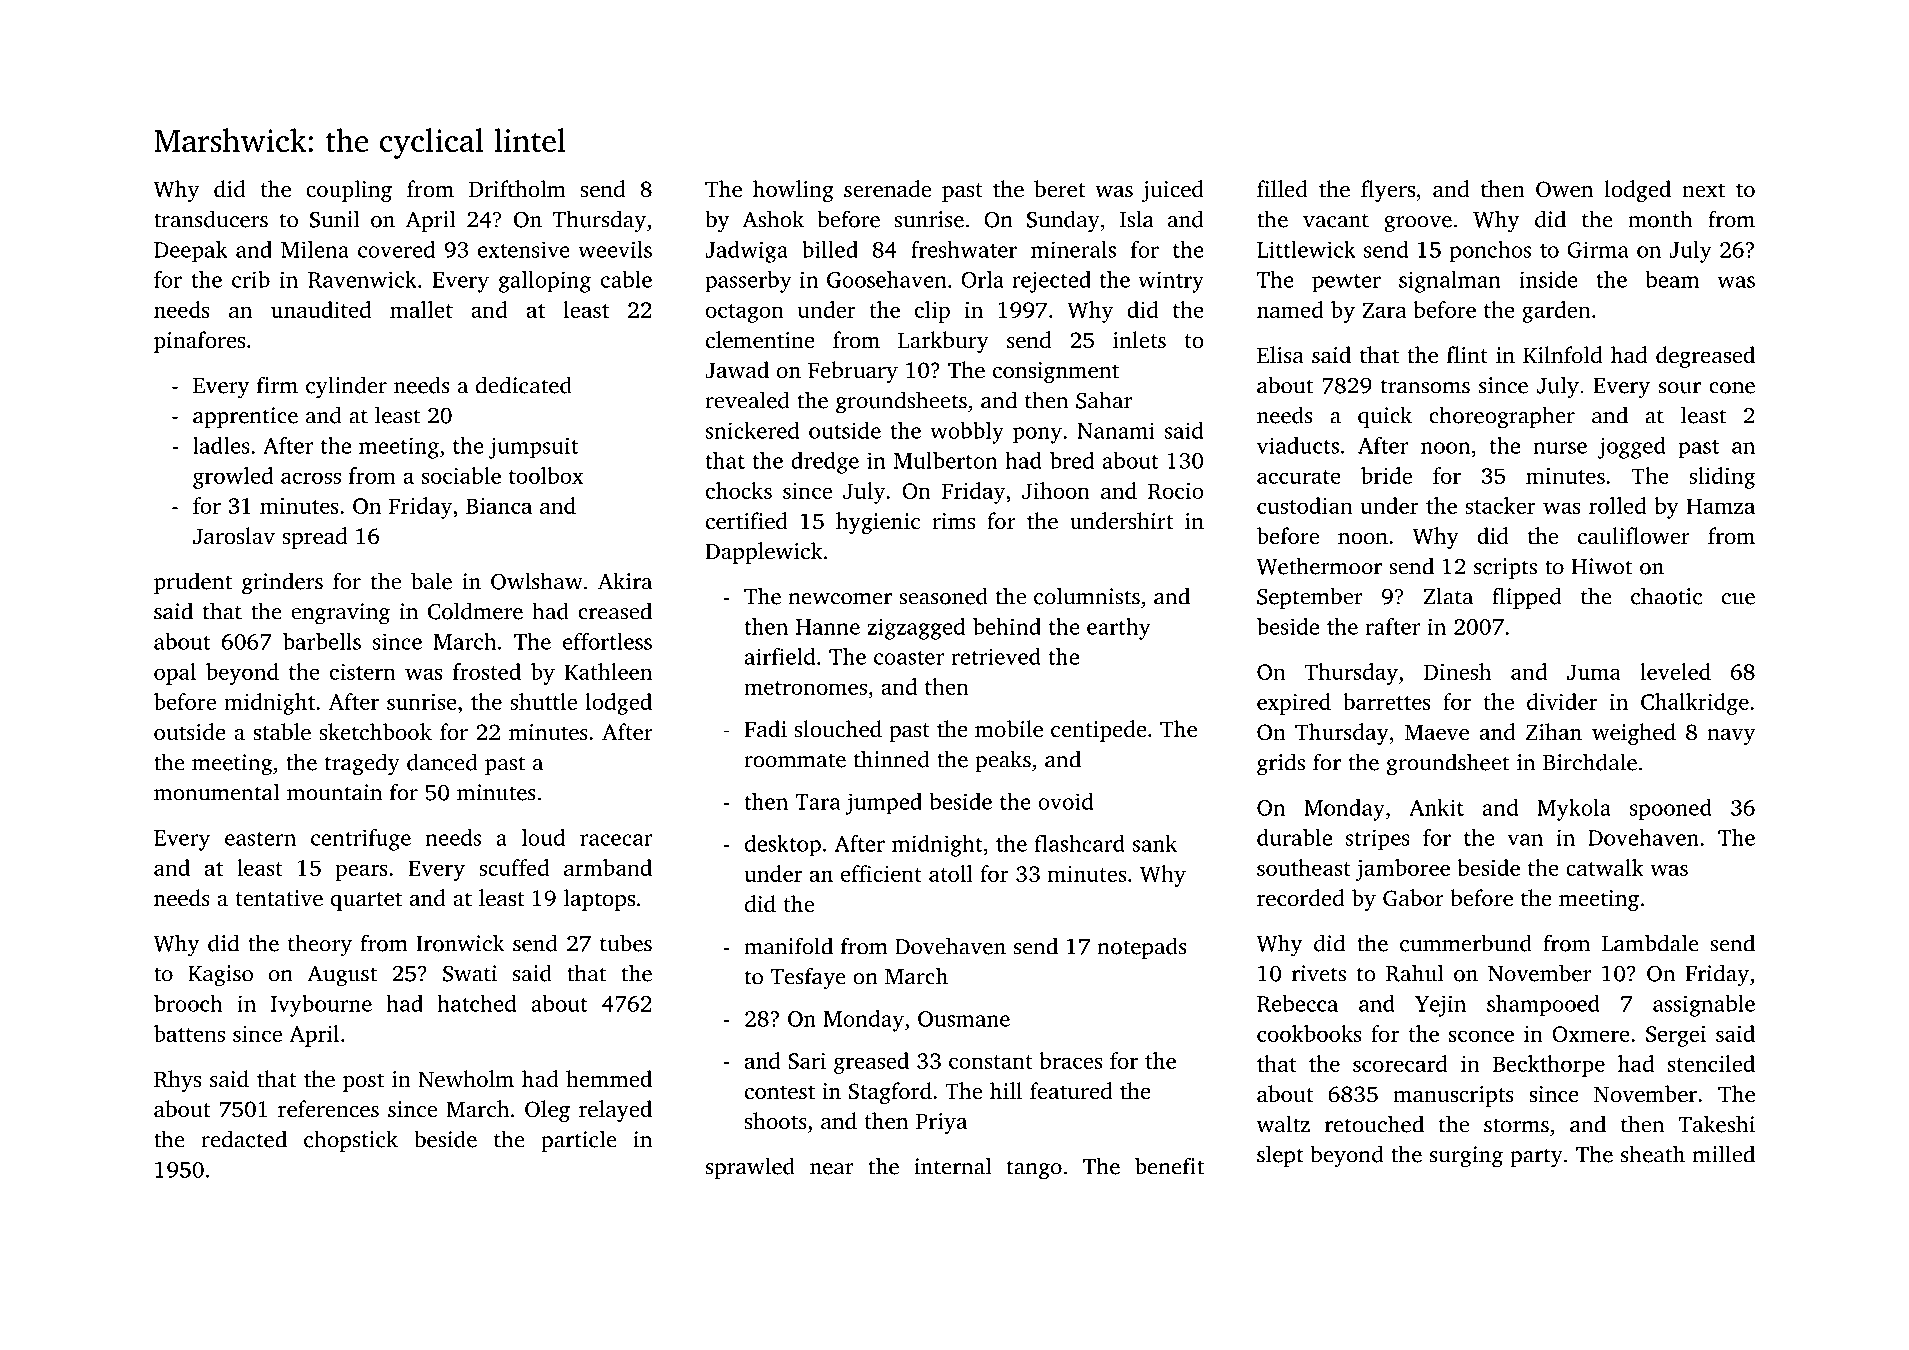 The height and width of the screenshot is (1350, 1909). I want to click on atoll, so click(951, 873).
